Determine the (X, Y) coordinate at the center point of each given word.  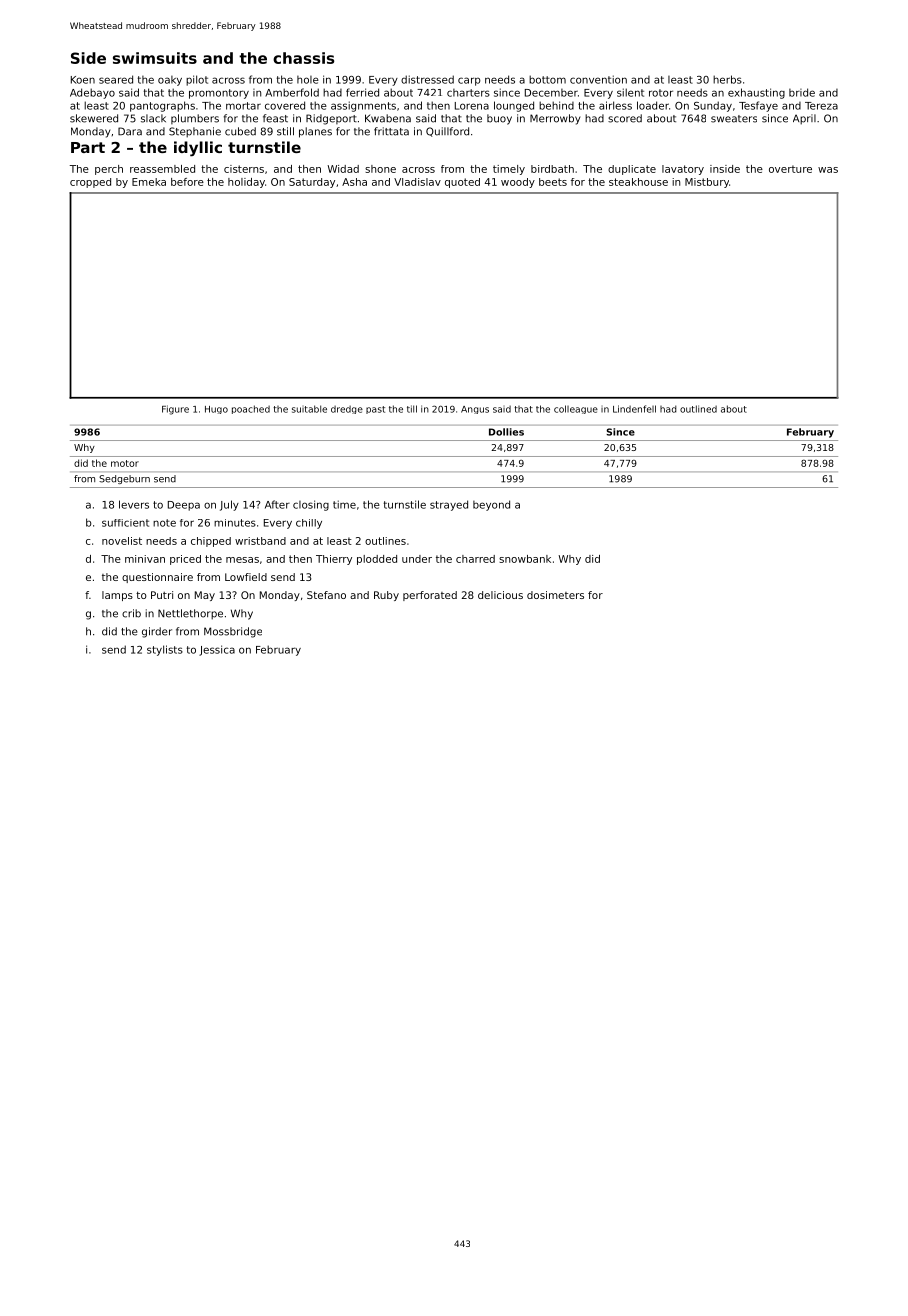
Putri (162, 595)
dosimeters (555, 595)
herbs (727, 79)
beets (553, 182)
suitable (309, 409)
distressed (427, 79)
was (828, 170)
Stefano (326, 595)
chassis (303, 58)
